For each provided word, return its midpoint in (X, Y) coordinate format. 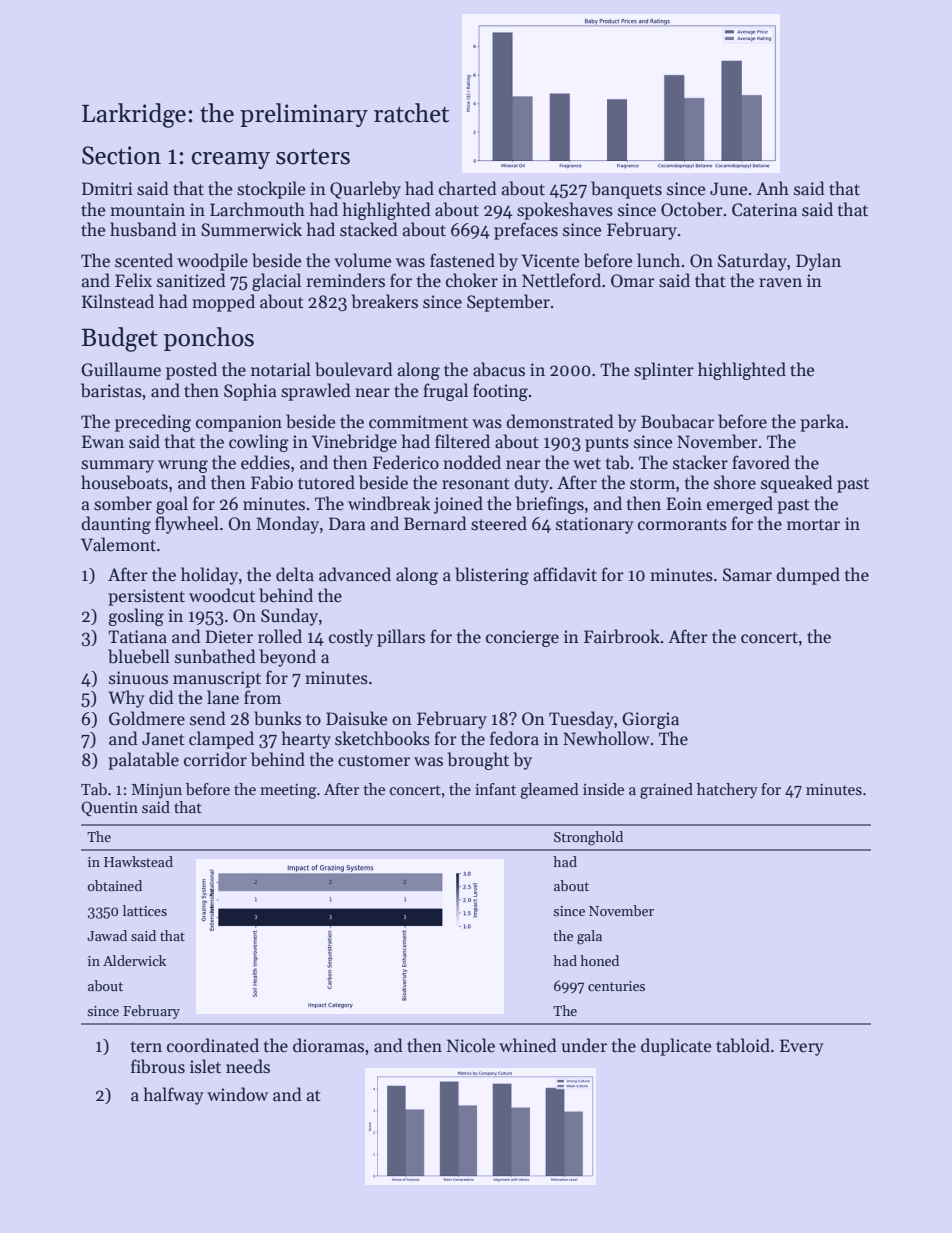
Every (802, 1047)
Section (121, 155)
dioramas (328, 1045)
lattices (145, 910)
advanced (355, 574)
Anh (772, 188)
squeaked (797, 484)
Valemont (118, 544)
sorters (313, 156)
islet (205, 1066)
